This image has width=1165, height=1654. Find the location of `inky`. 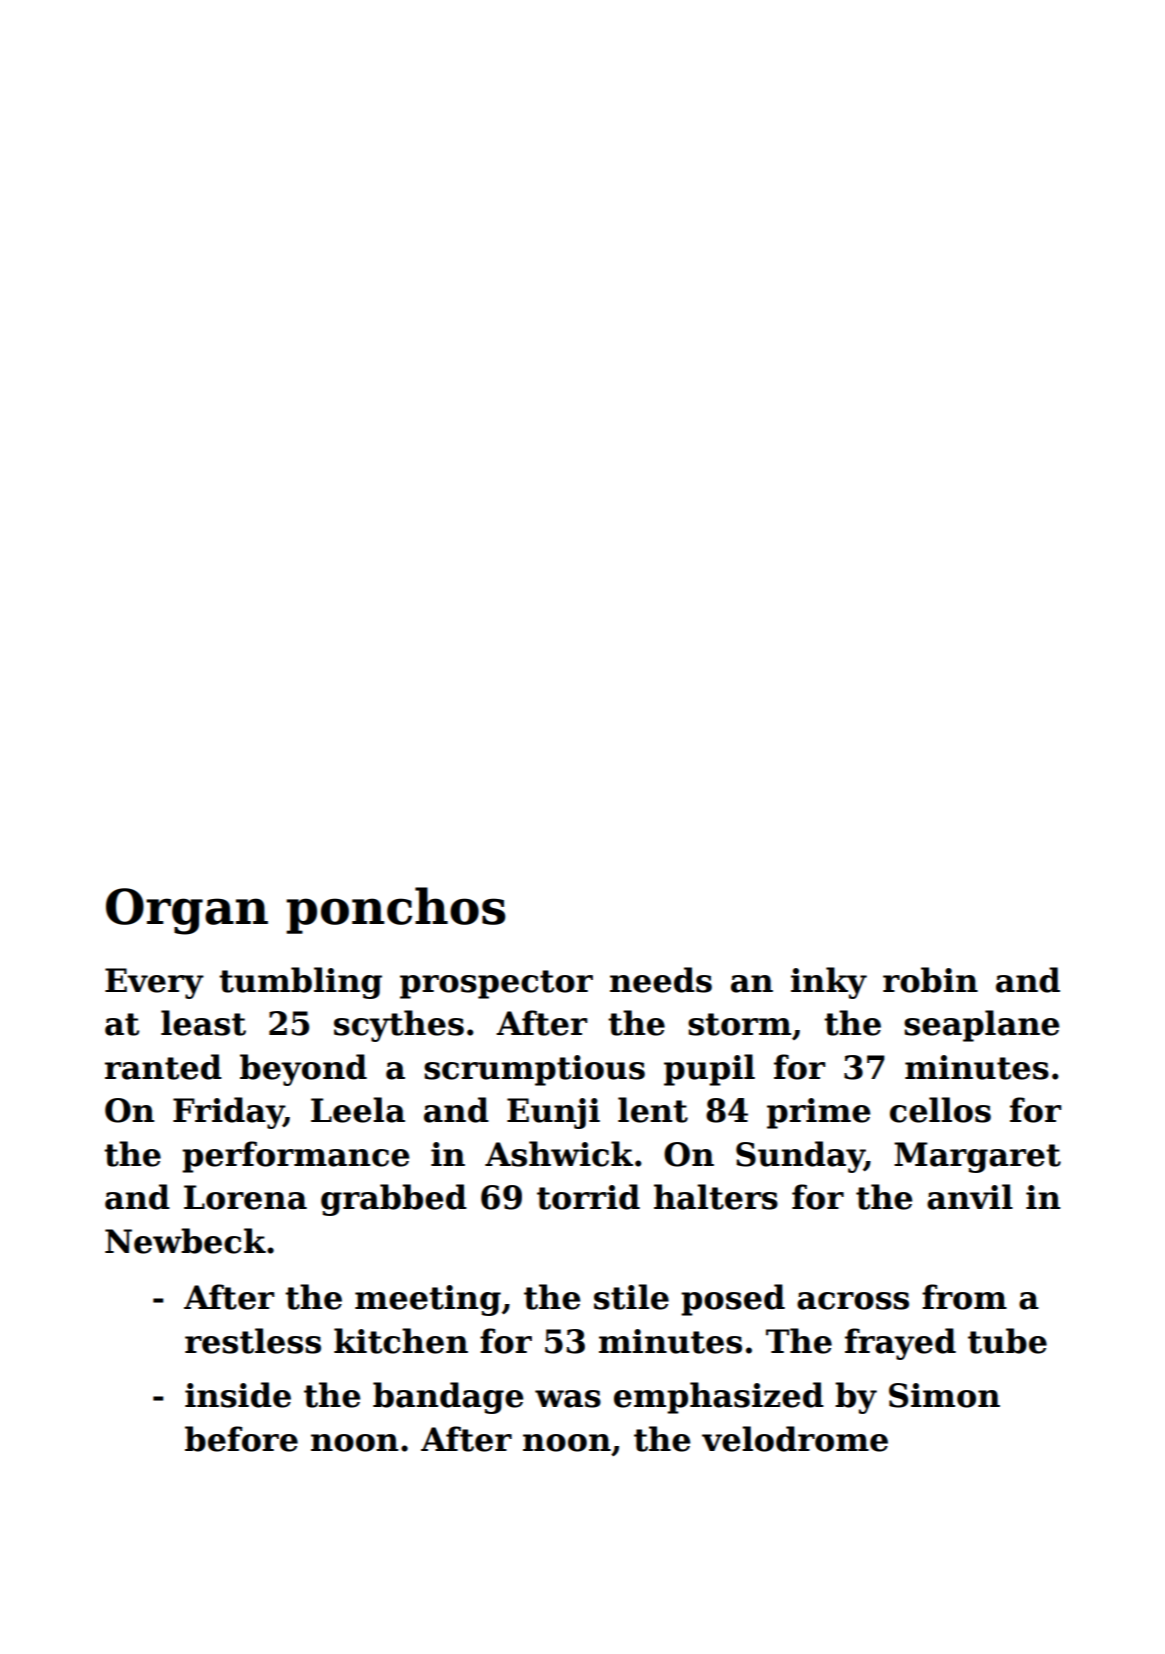

inky is located at coordinates (829, 983).
